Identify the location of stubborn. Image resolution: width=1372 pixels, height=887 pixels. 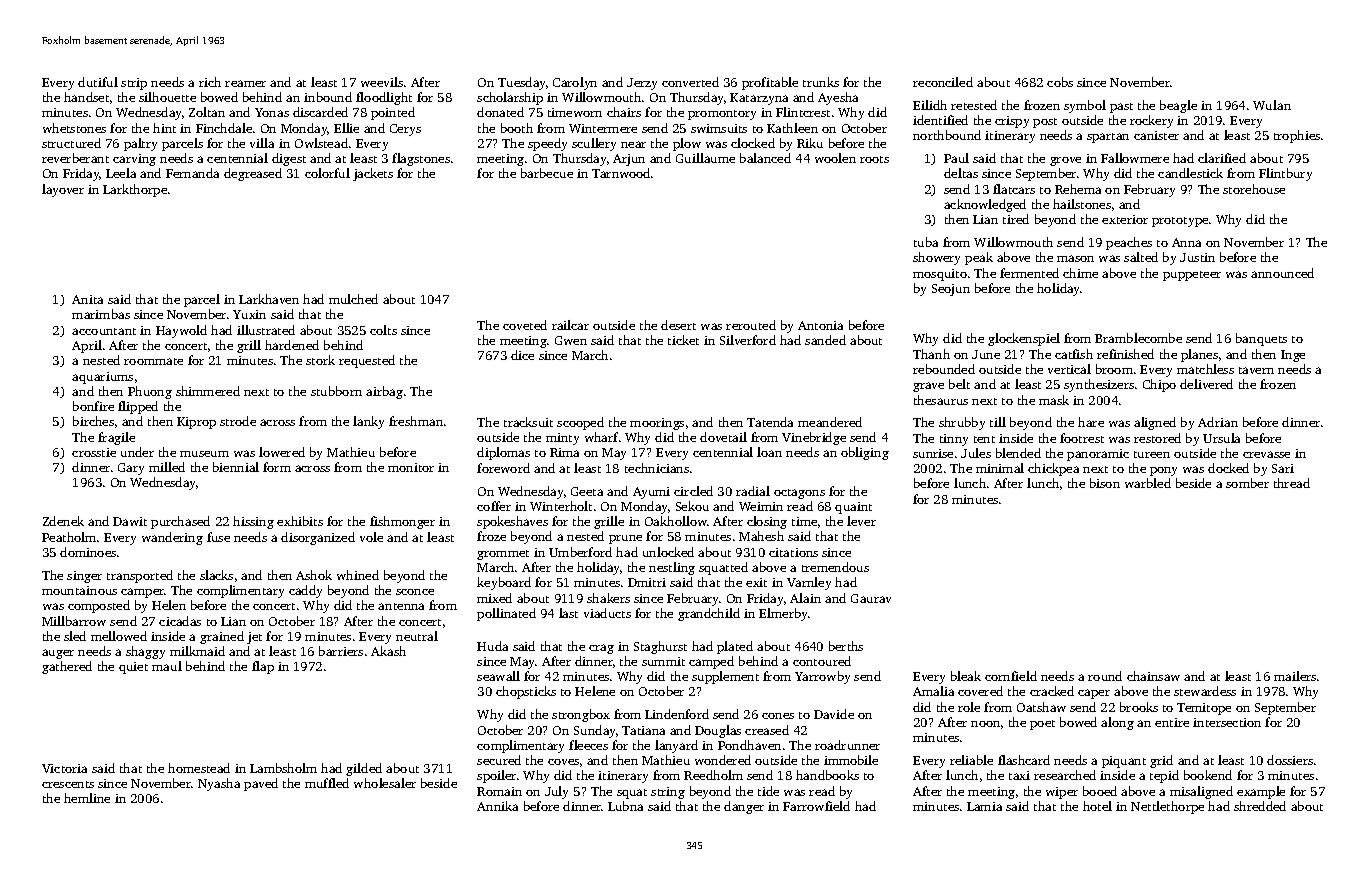
(336, 391).
